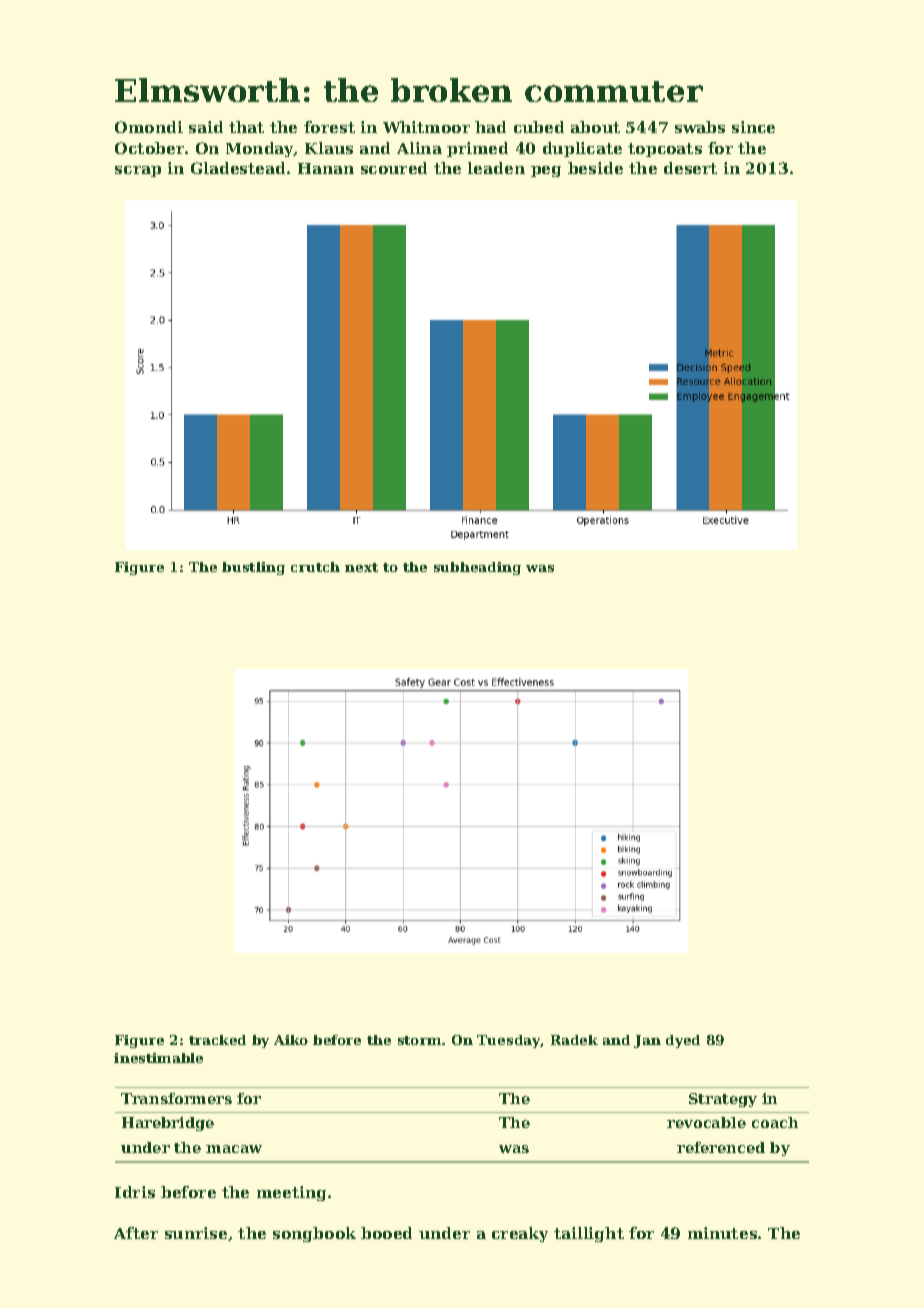  Describe the element at coordinates (238, 168) in the screenshot. I see `Gladestead` at that location.
